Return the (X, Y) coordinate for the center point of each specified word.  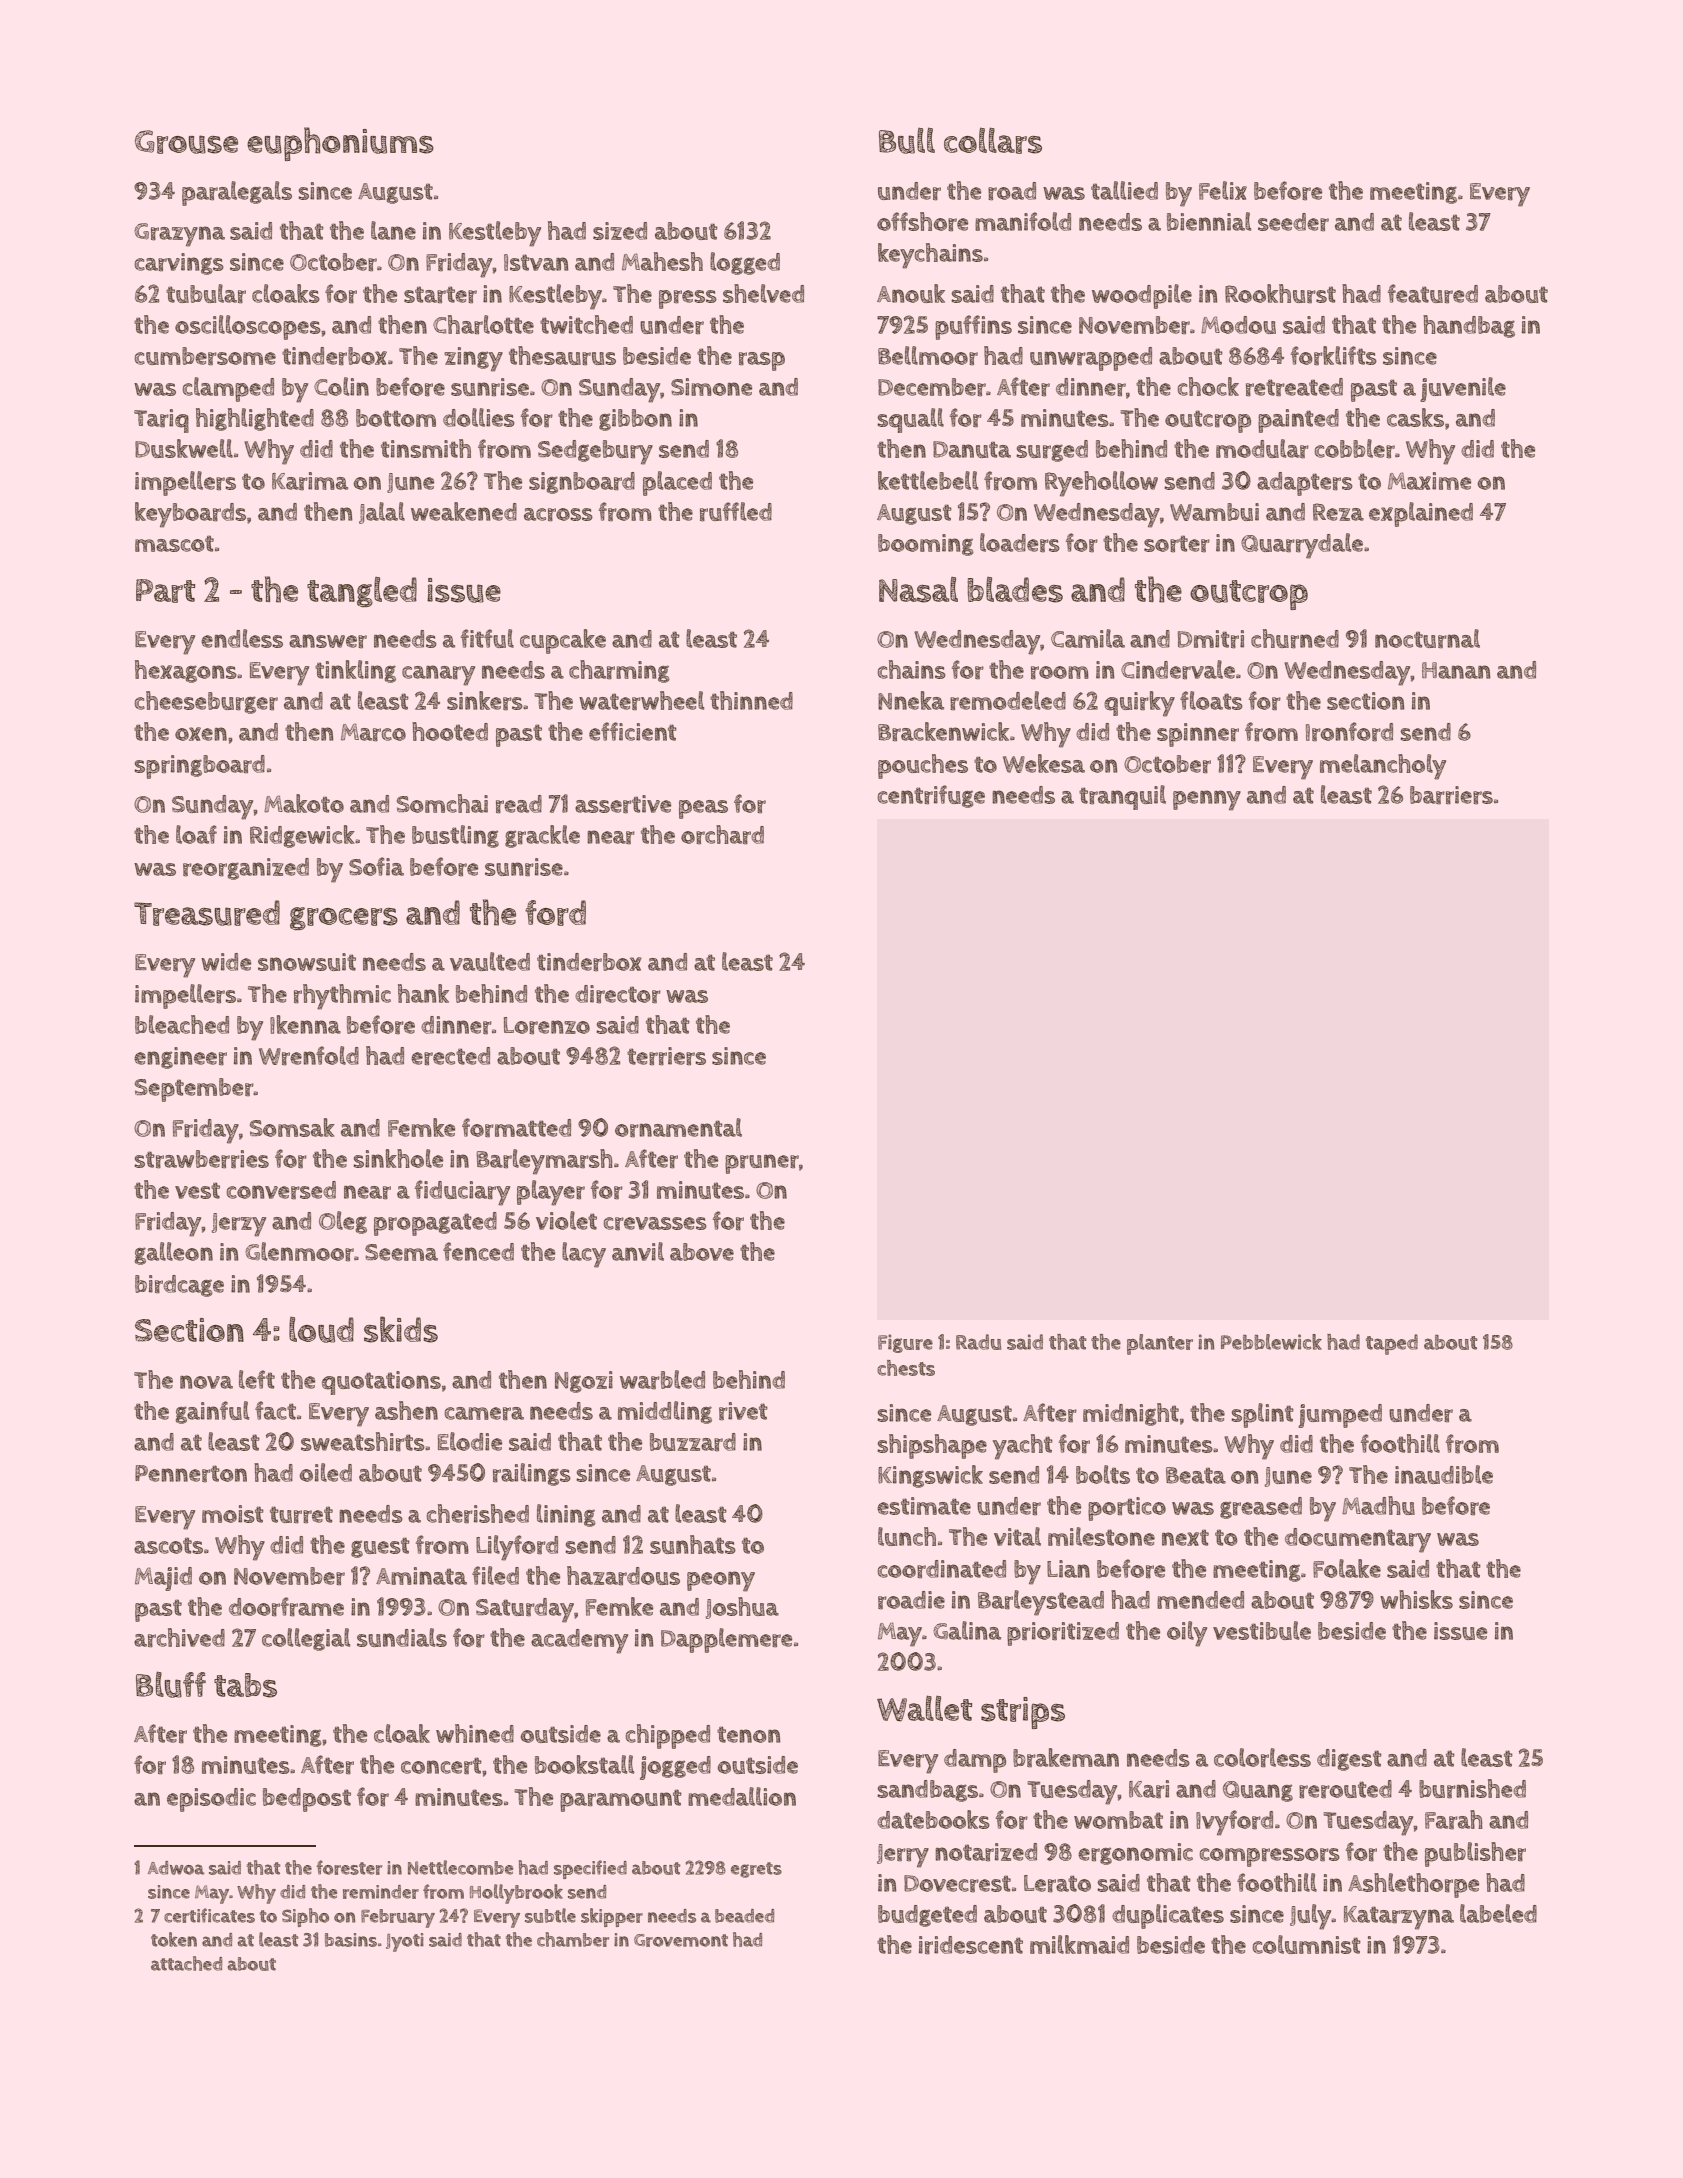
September (194, 1090)
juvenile (1463, 389)
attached (186, 1963)
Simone (711, 387)
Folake (1347, 1568)
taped (1392, 1344)
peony (721, 1581)
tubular (206, 293)
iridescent (971, 1945)
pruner (762, 1164)
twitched (586, 324)
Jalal (382, 513)
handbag (1469, 326)
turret (301, 1515)
